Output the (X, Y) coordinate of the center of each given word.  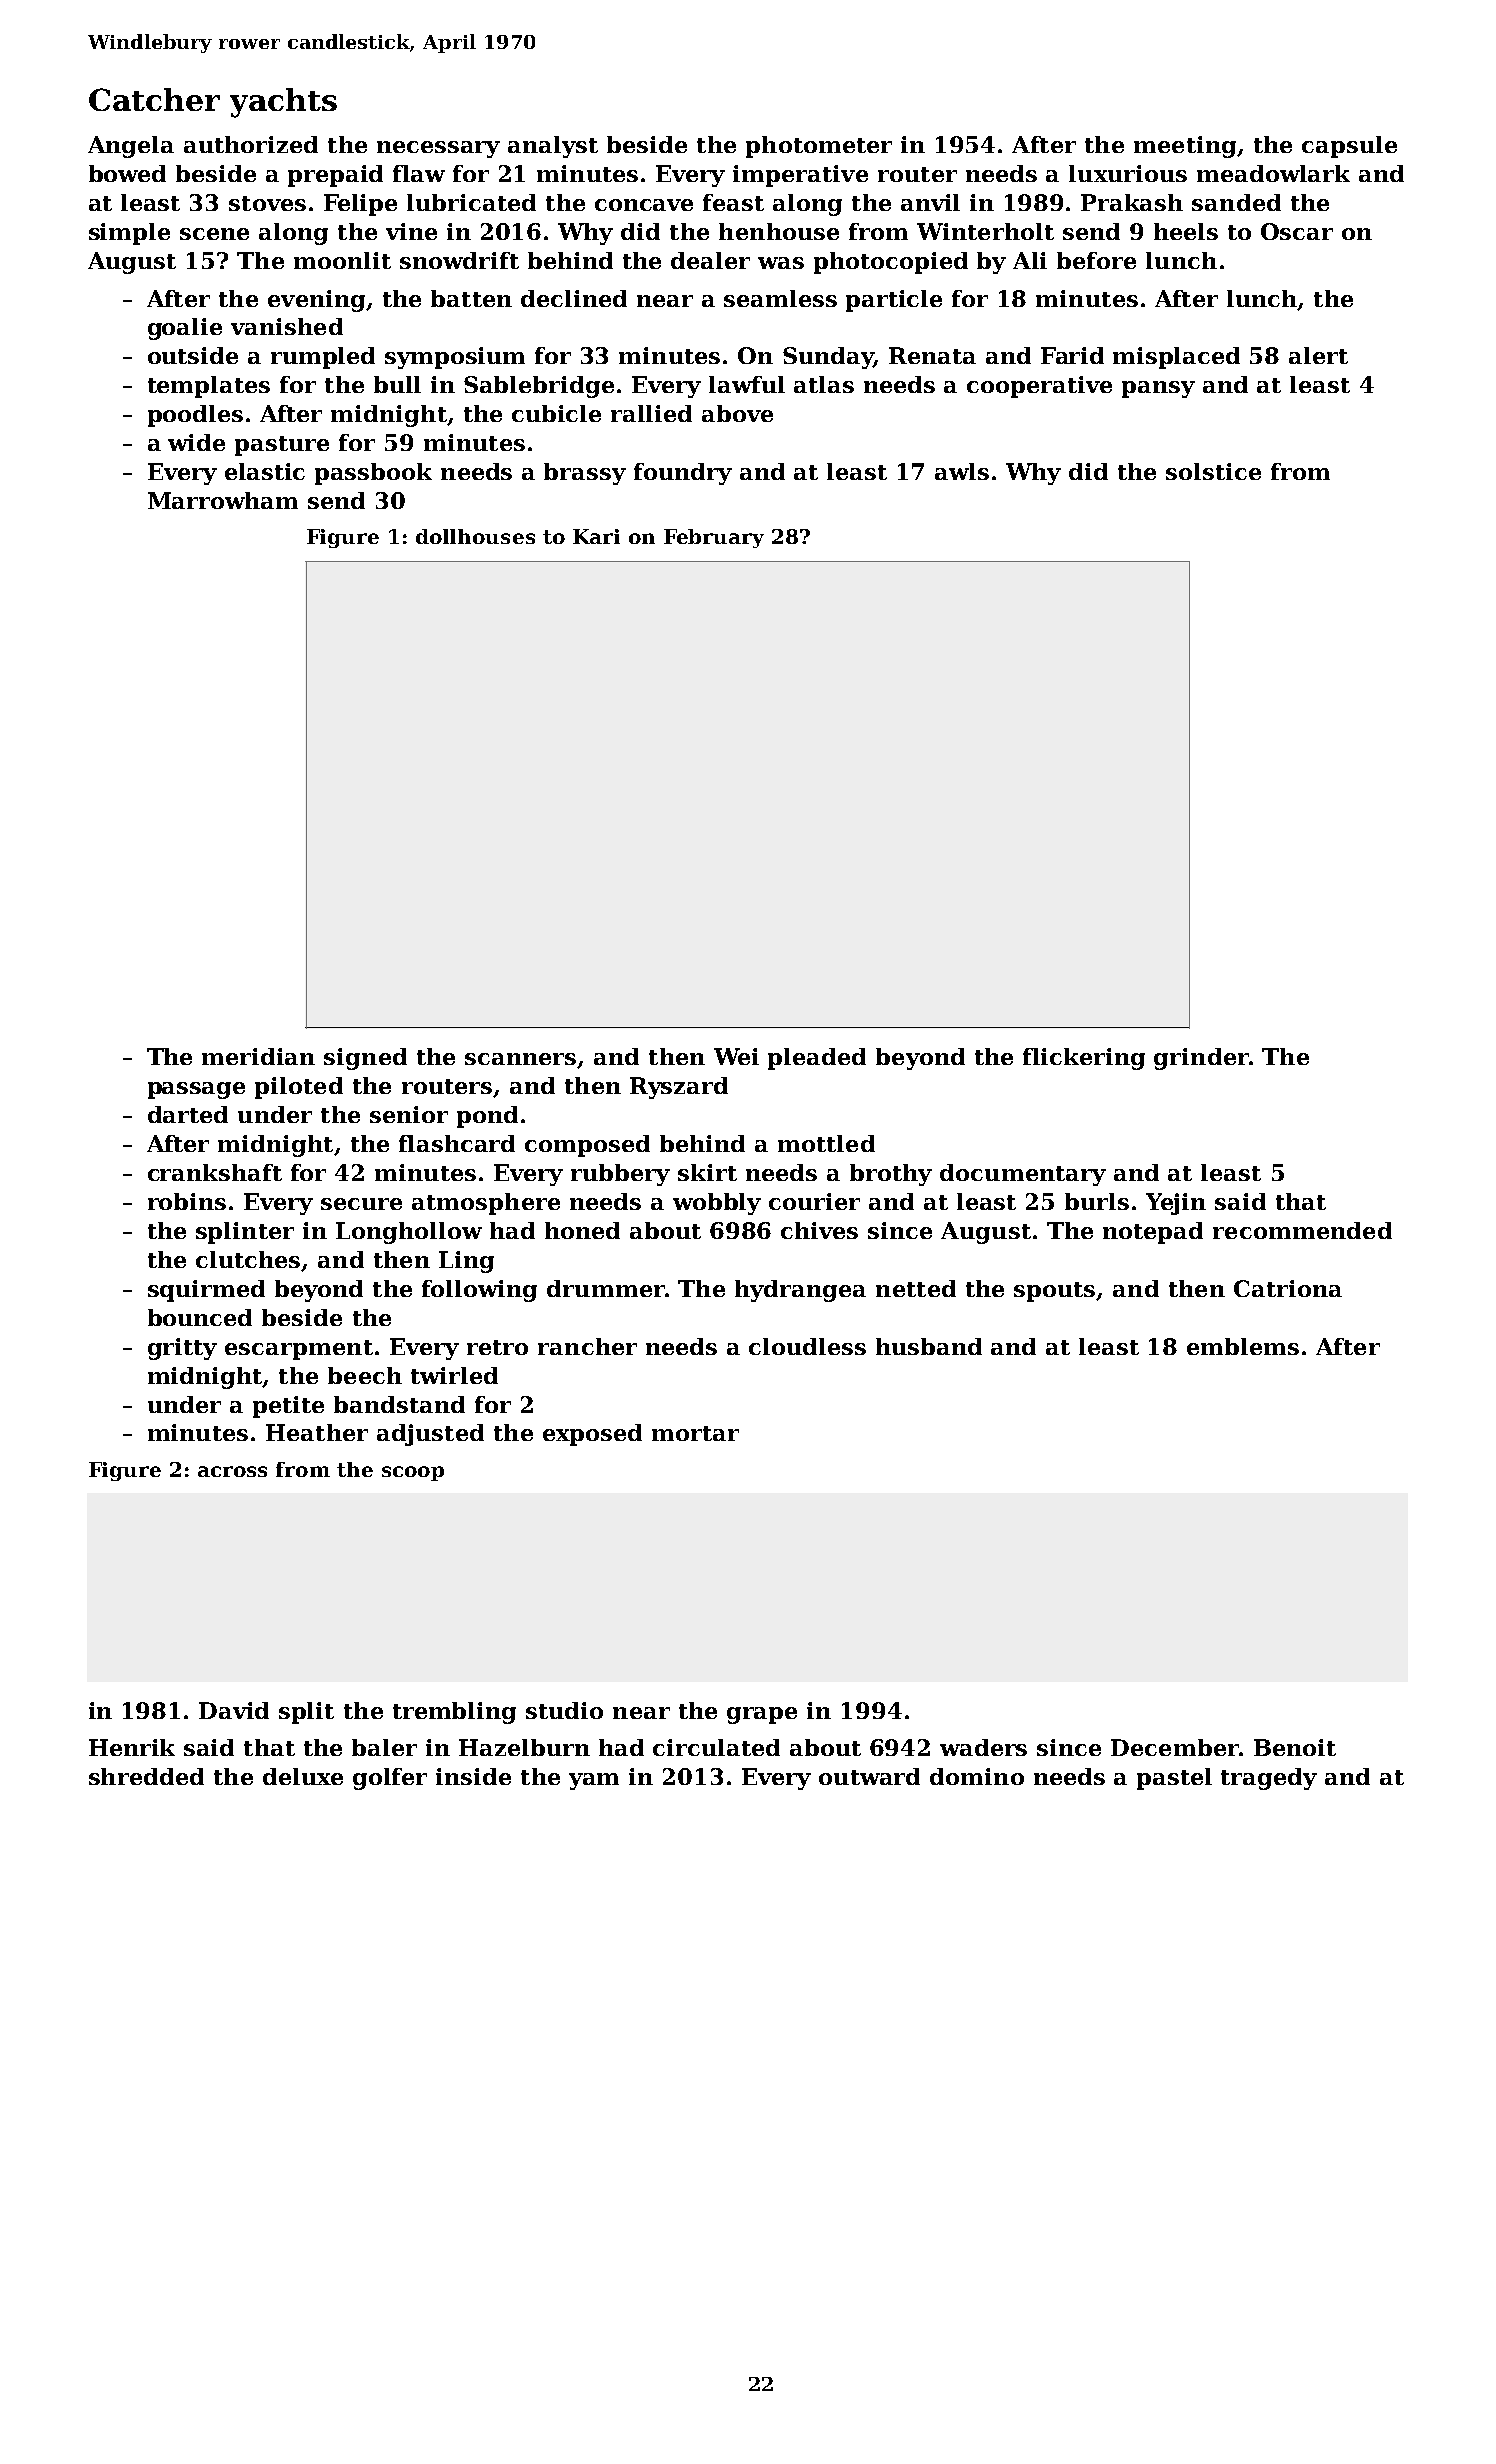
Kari (596, 536)
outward (869, 1776)
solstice (1213, 471)
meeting (1185, 147)
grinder (1201, 1059)
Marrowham (223, 500)
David (234, 1710)
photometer (819, 147)
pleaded (817, 1059)
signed (365, 1059)
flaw (419, 173)
